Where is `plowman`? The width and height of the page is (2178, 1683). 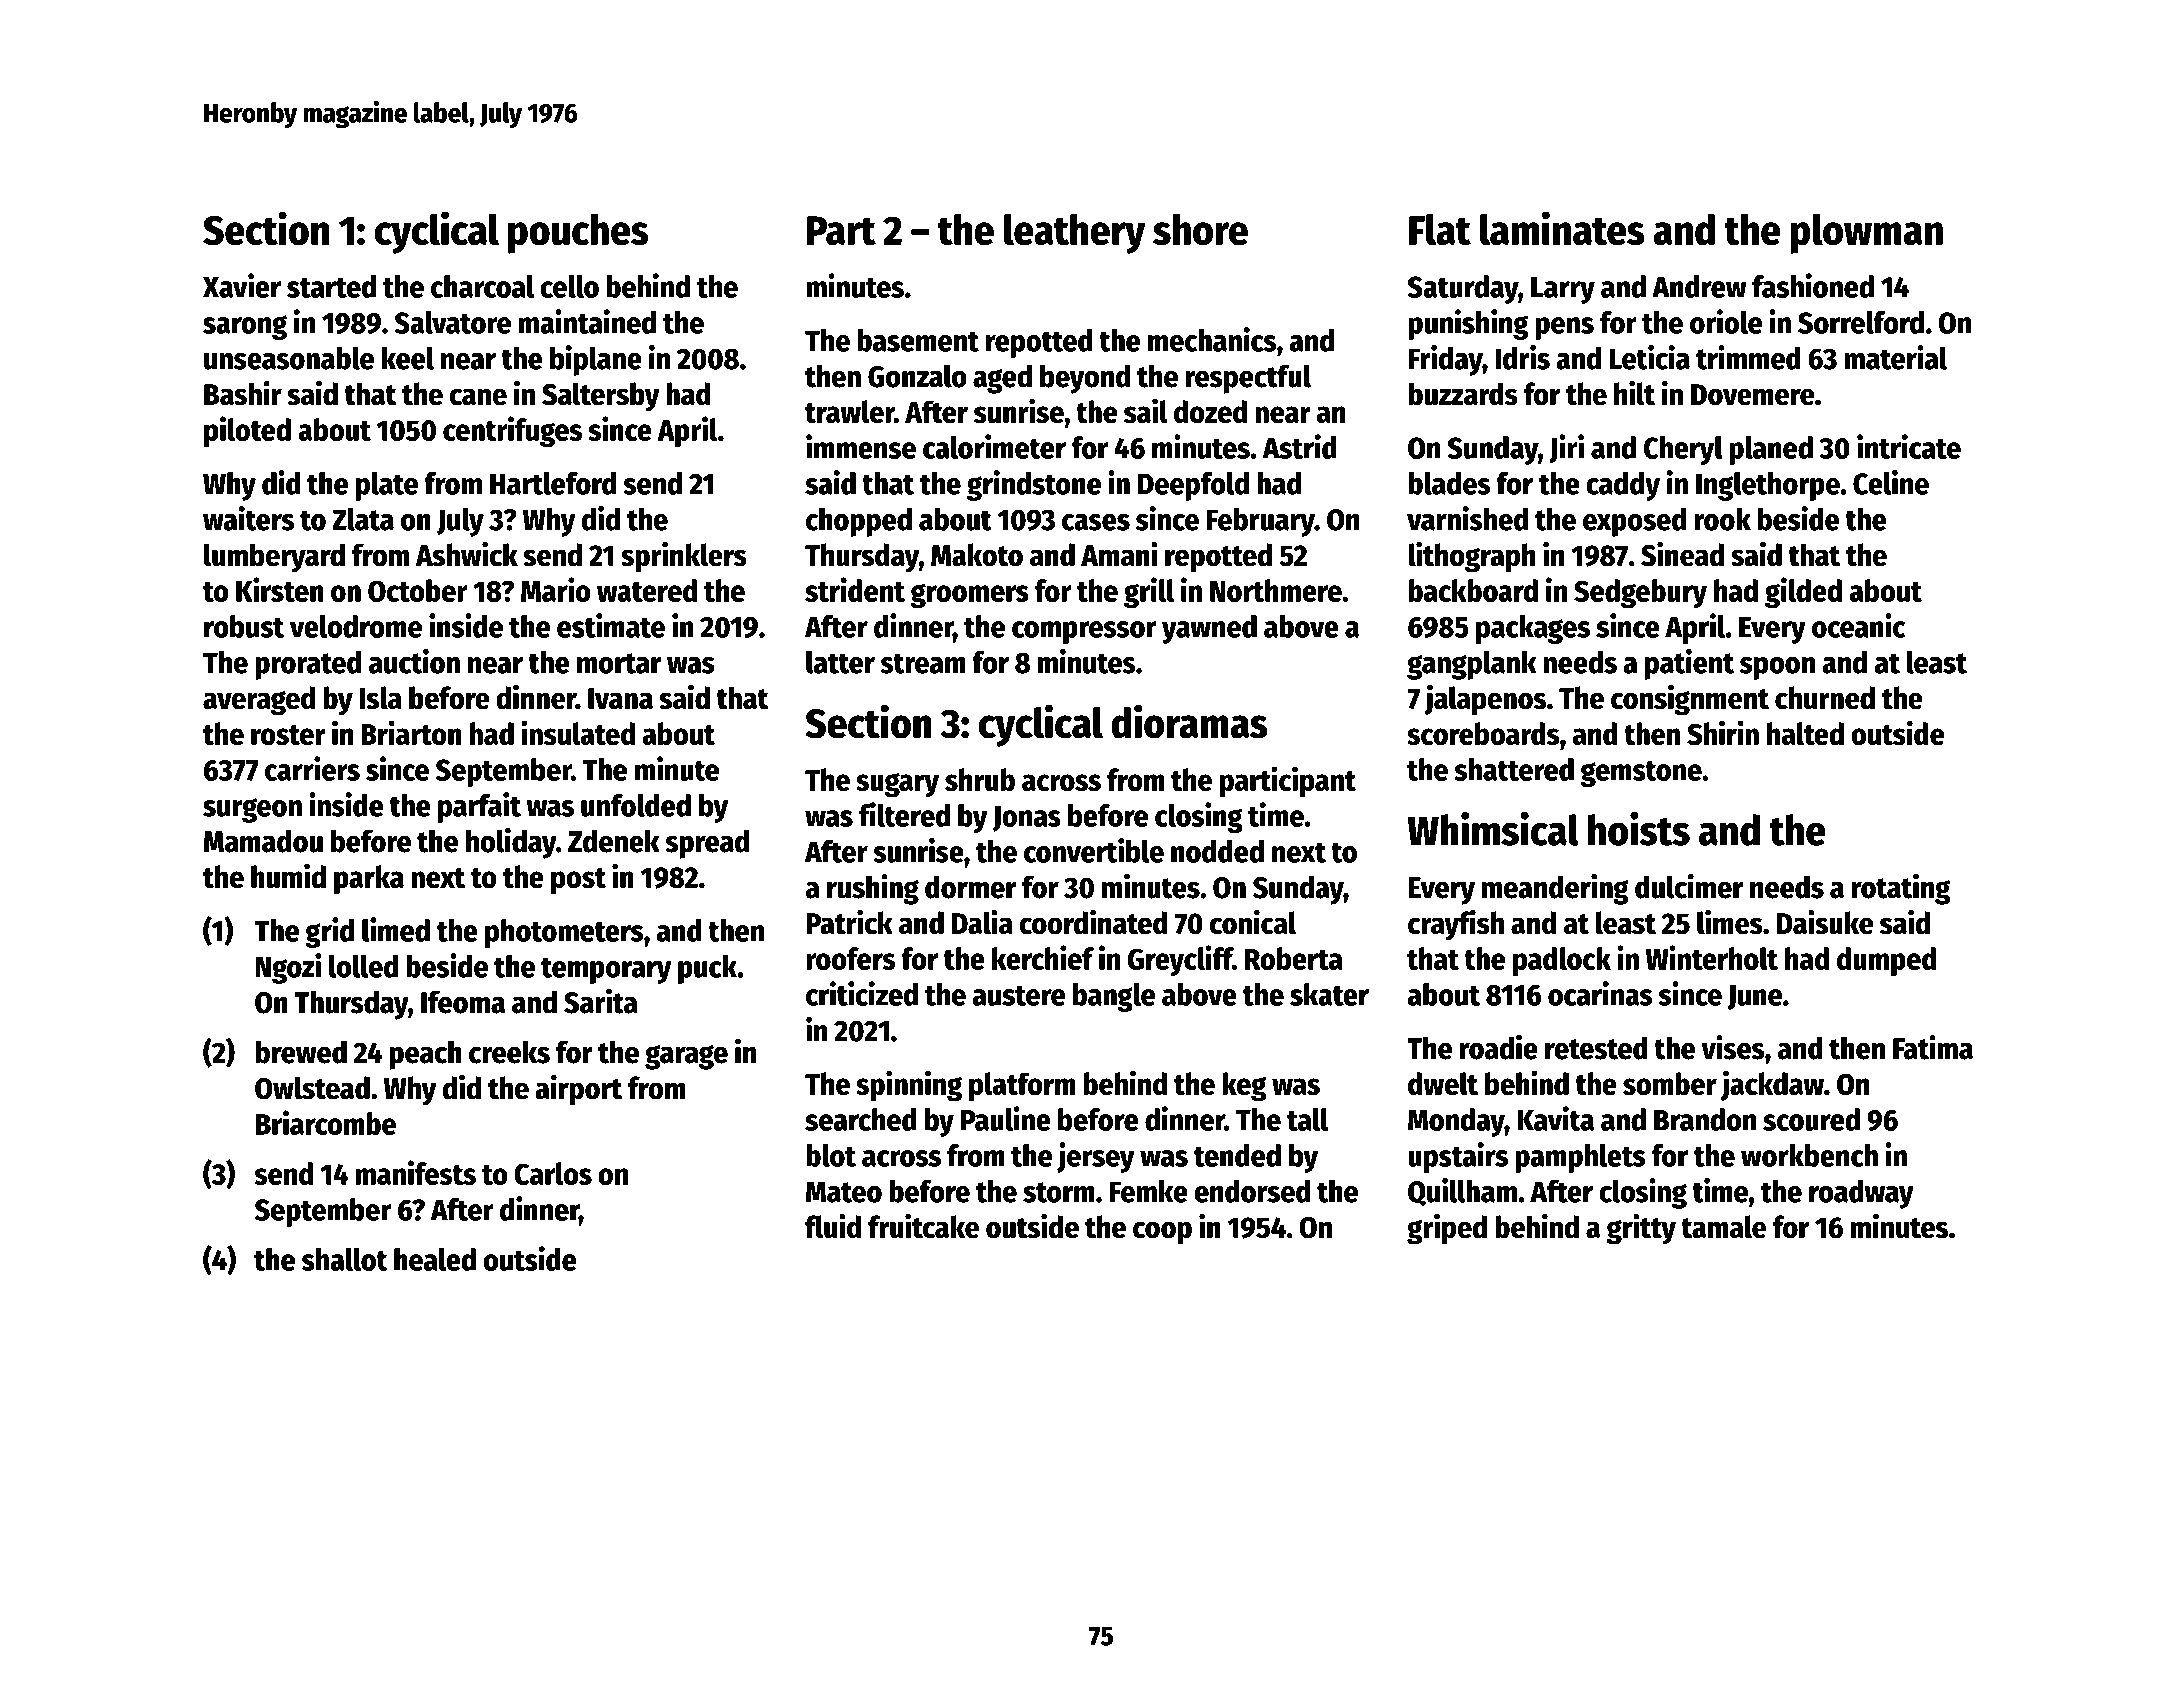 plowman is located at coordinates (1867, 234).
